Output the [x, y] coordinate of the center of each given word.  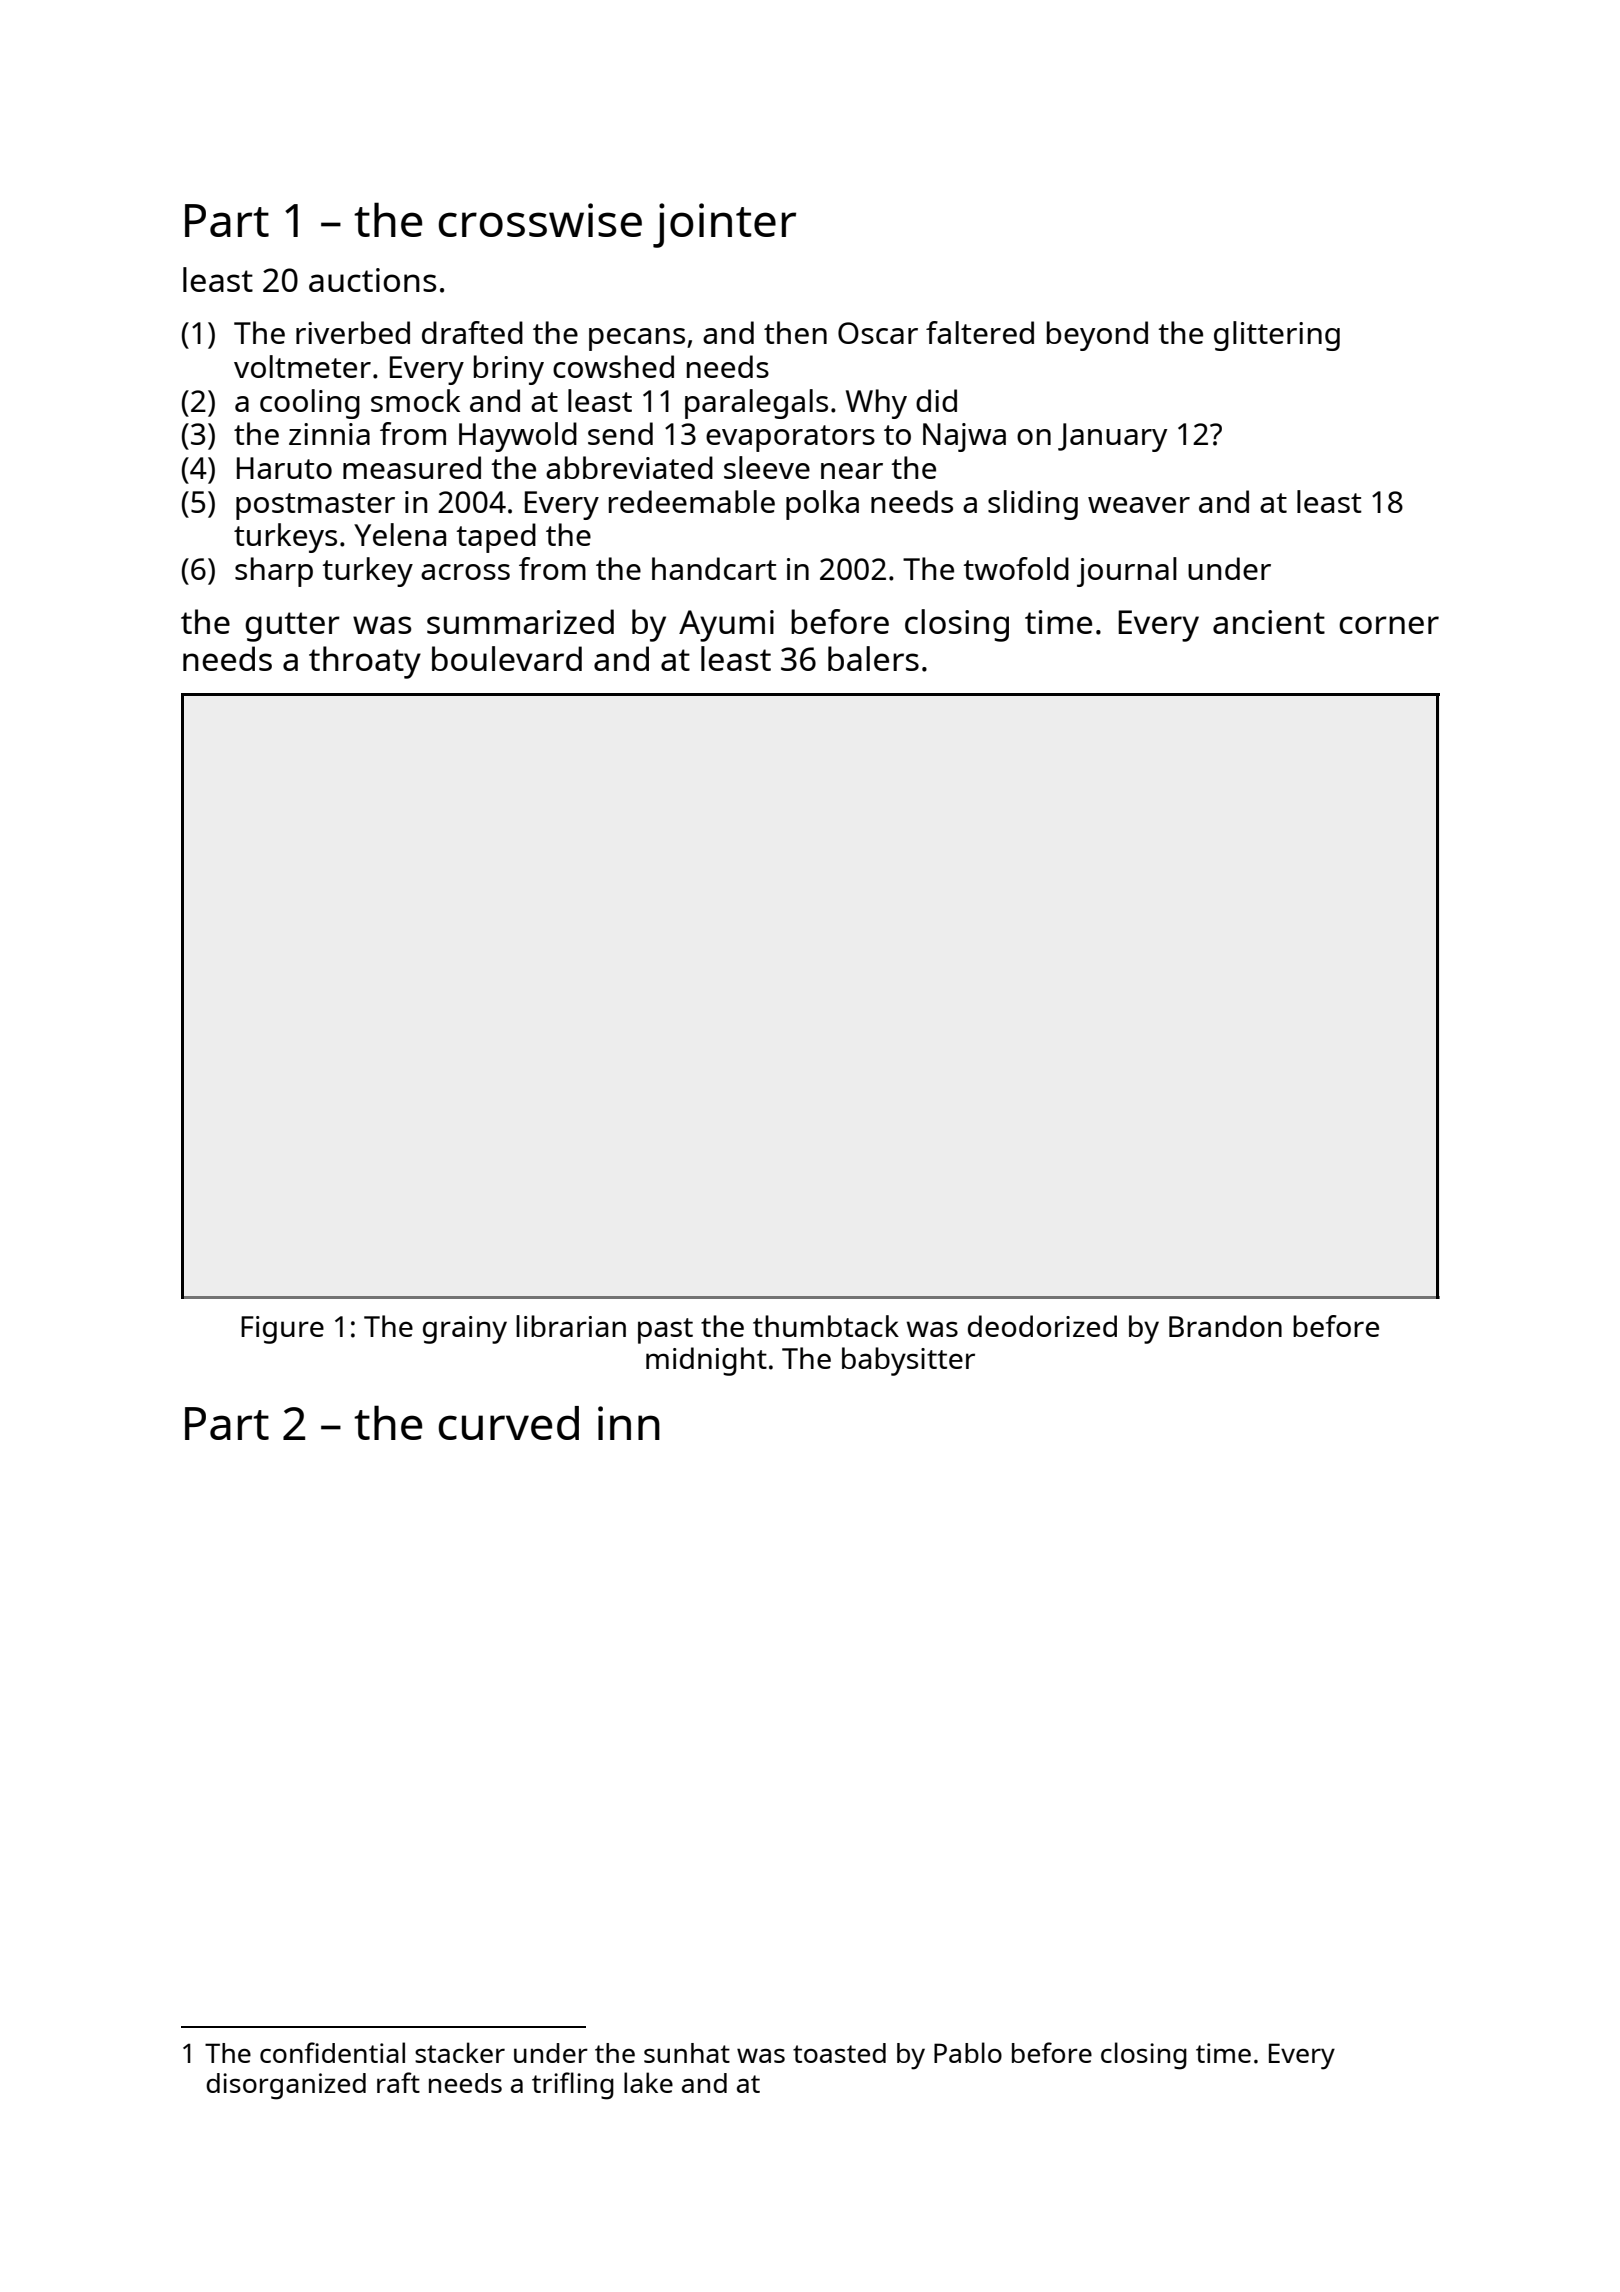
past [665, 1331]
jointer [724, 225]
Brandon [1225, 1326]
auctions [372, 280]
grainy [465, 1330]
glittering [1277, 336]
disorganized [286, 2086]
